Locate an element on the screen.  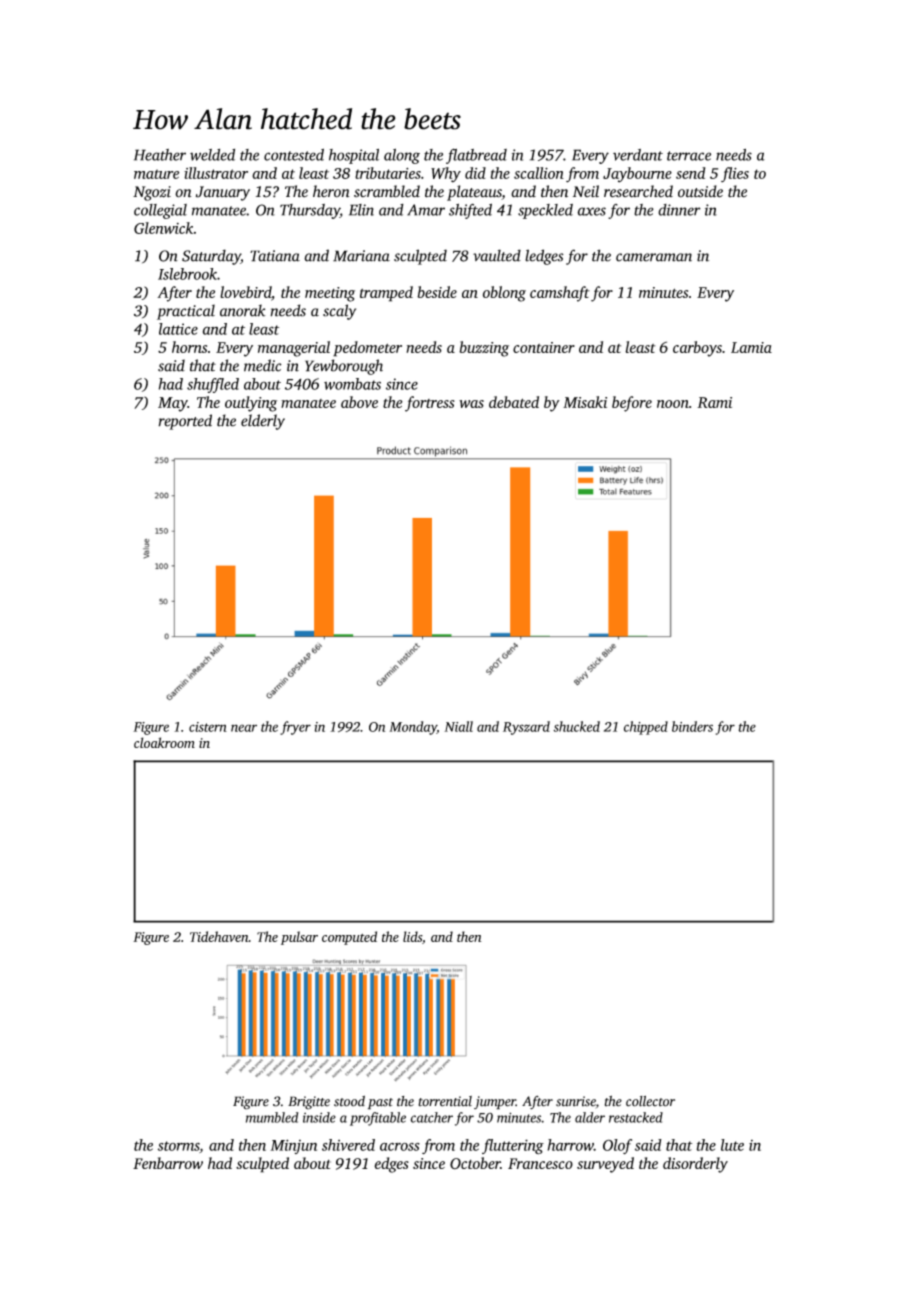
contested is located at coordinates (294, 154).
